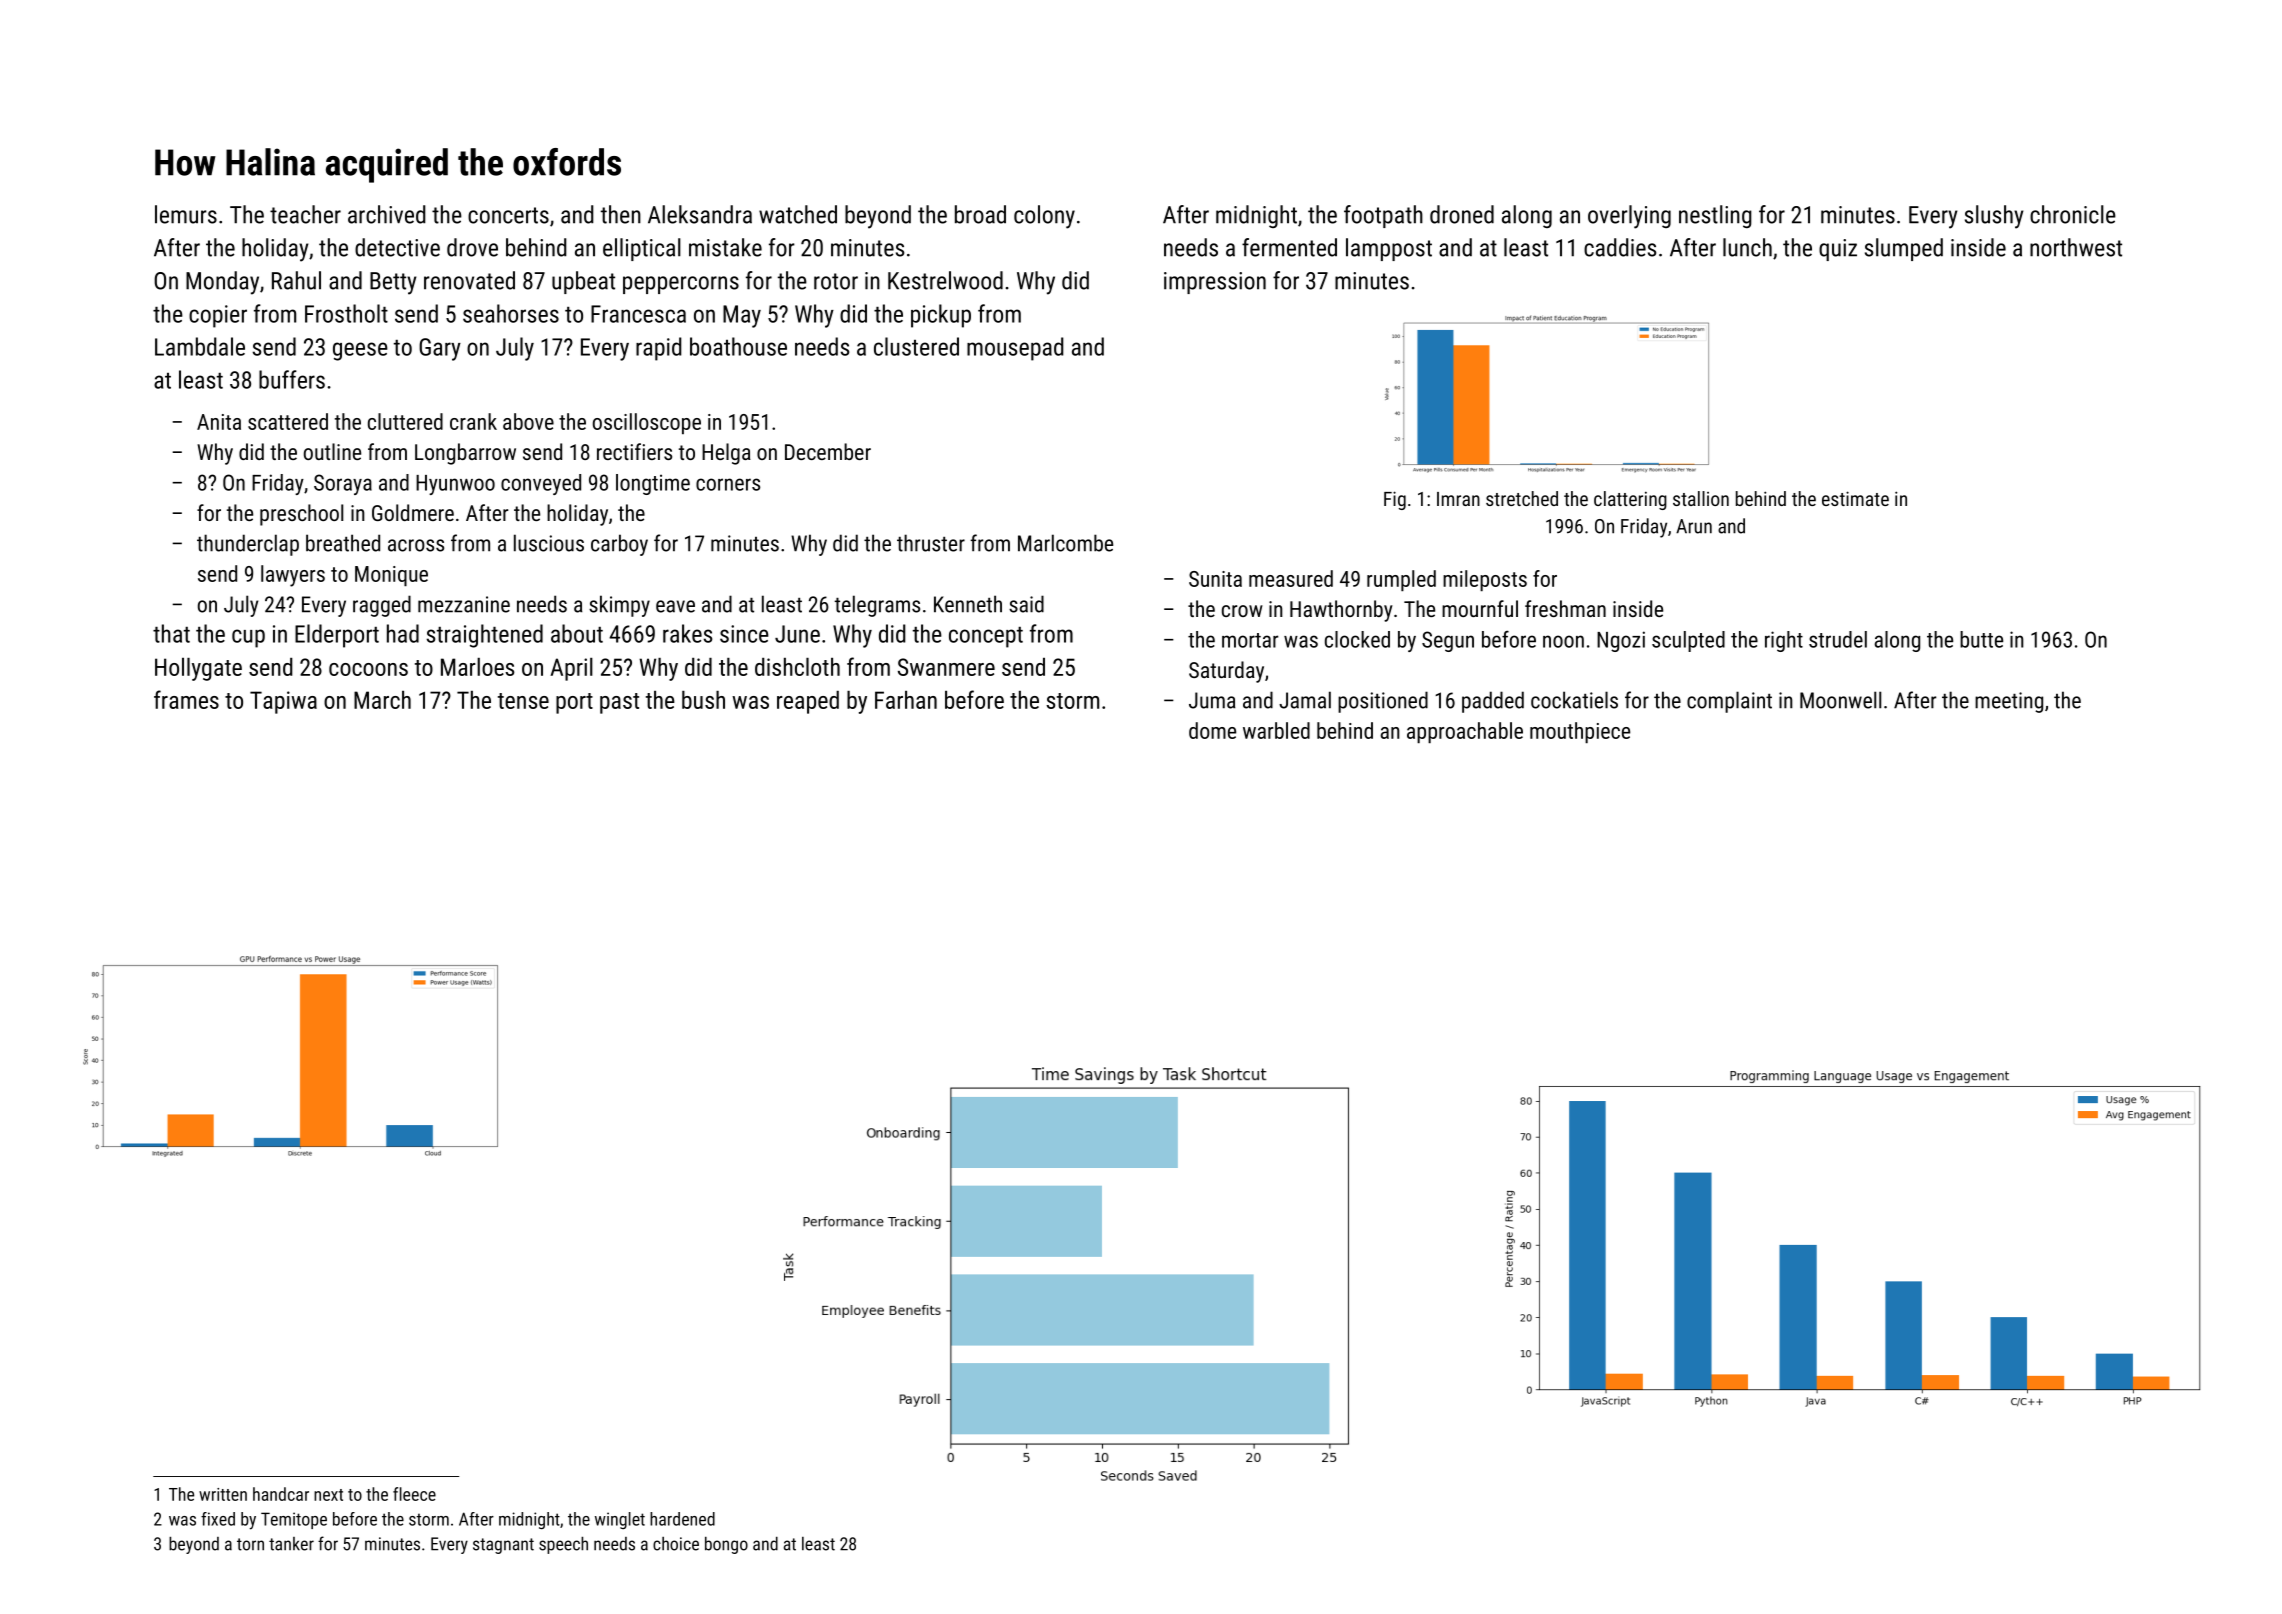 The image size is (2282, 1614). What do you see at coordinates (1629, 217) in the page?
I see `overlying` at bounding box center [1629, 217].
